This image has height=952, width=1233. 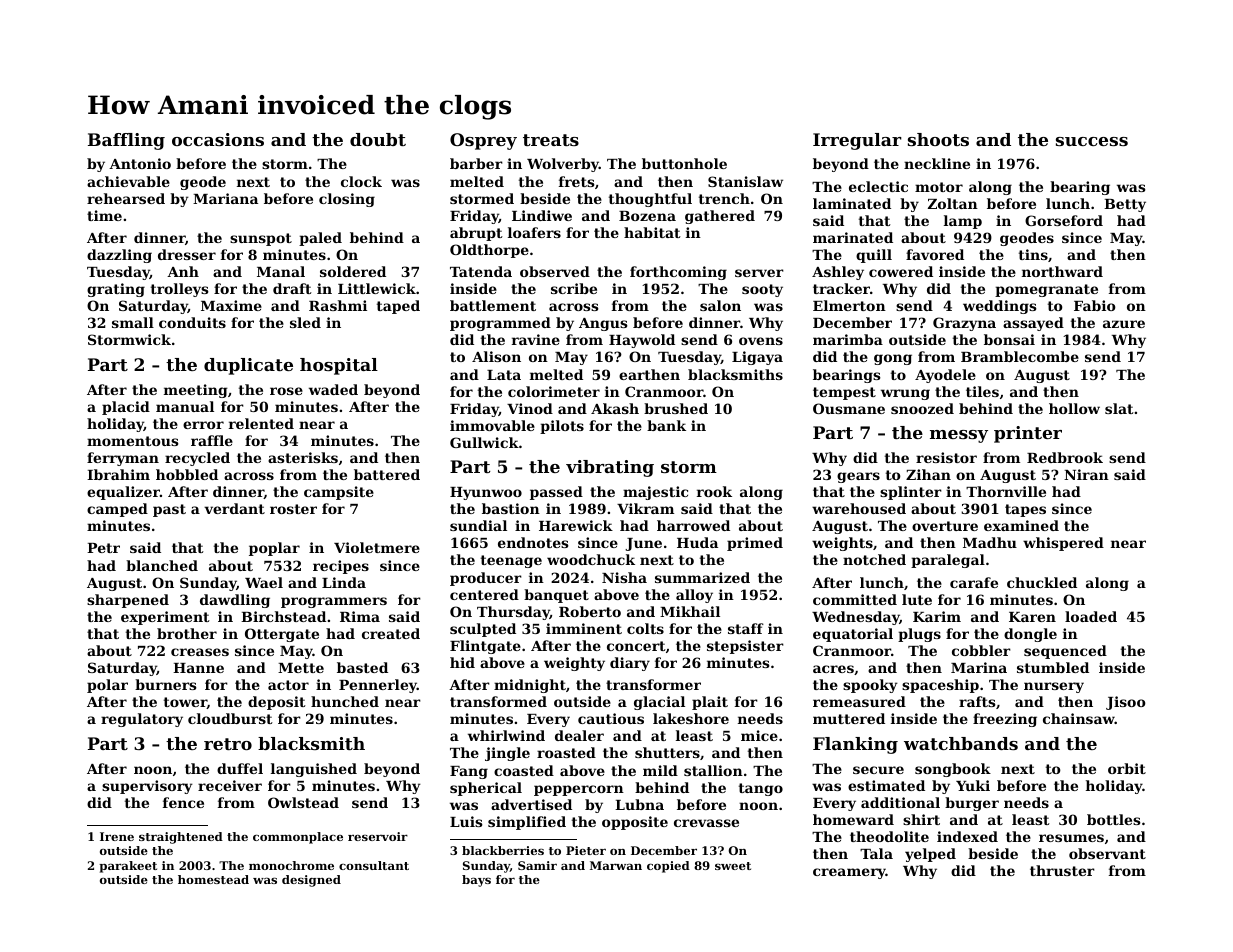 I want to click on achievable, so click(x=128, y=181).
